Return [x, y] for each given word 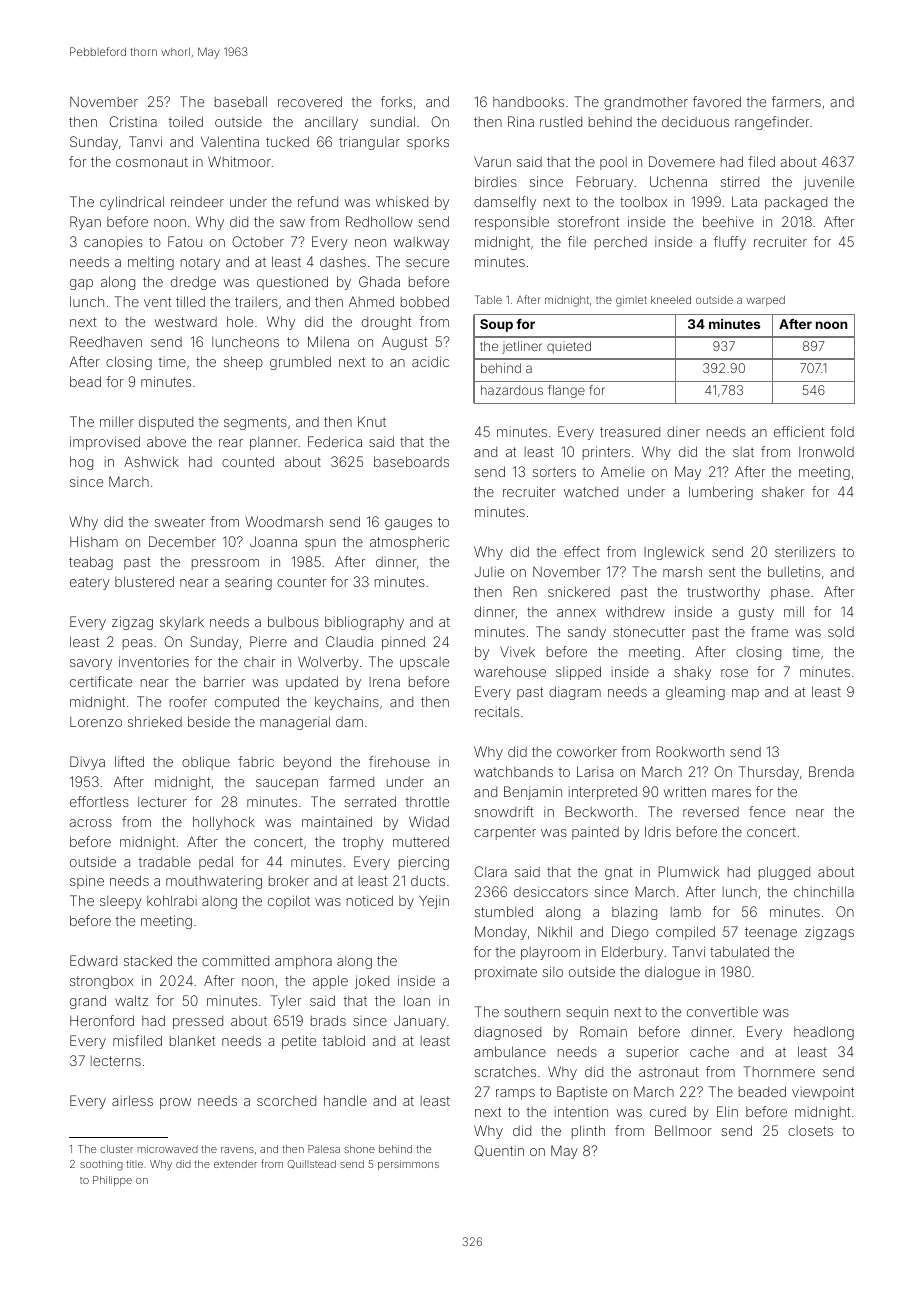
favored [717, 101]
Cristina [133, 121]
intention [581, 1112]
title [134, 1164]
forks [396, 101]
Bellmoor [683, 1130]
